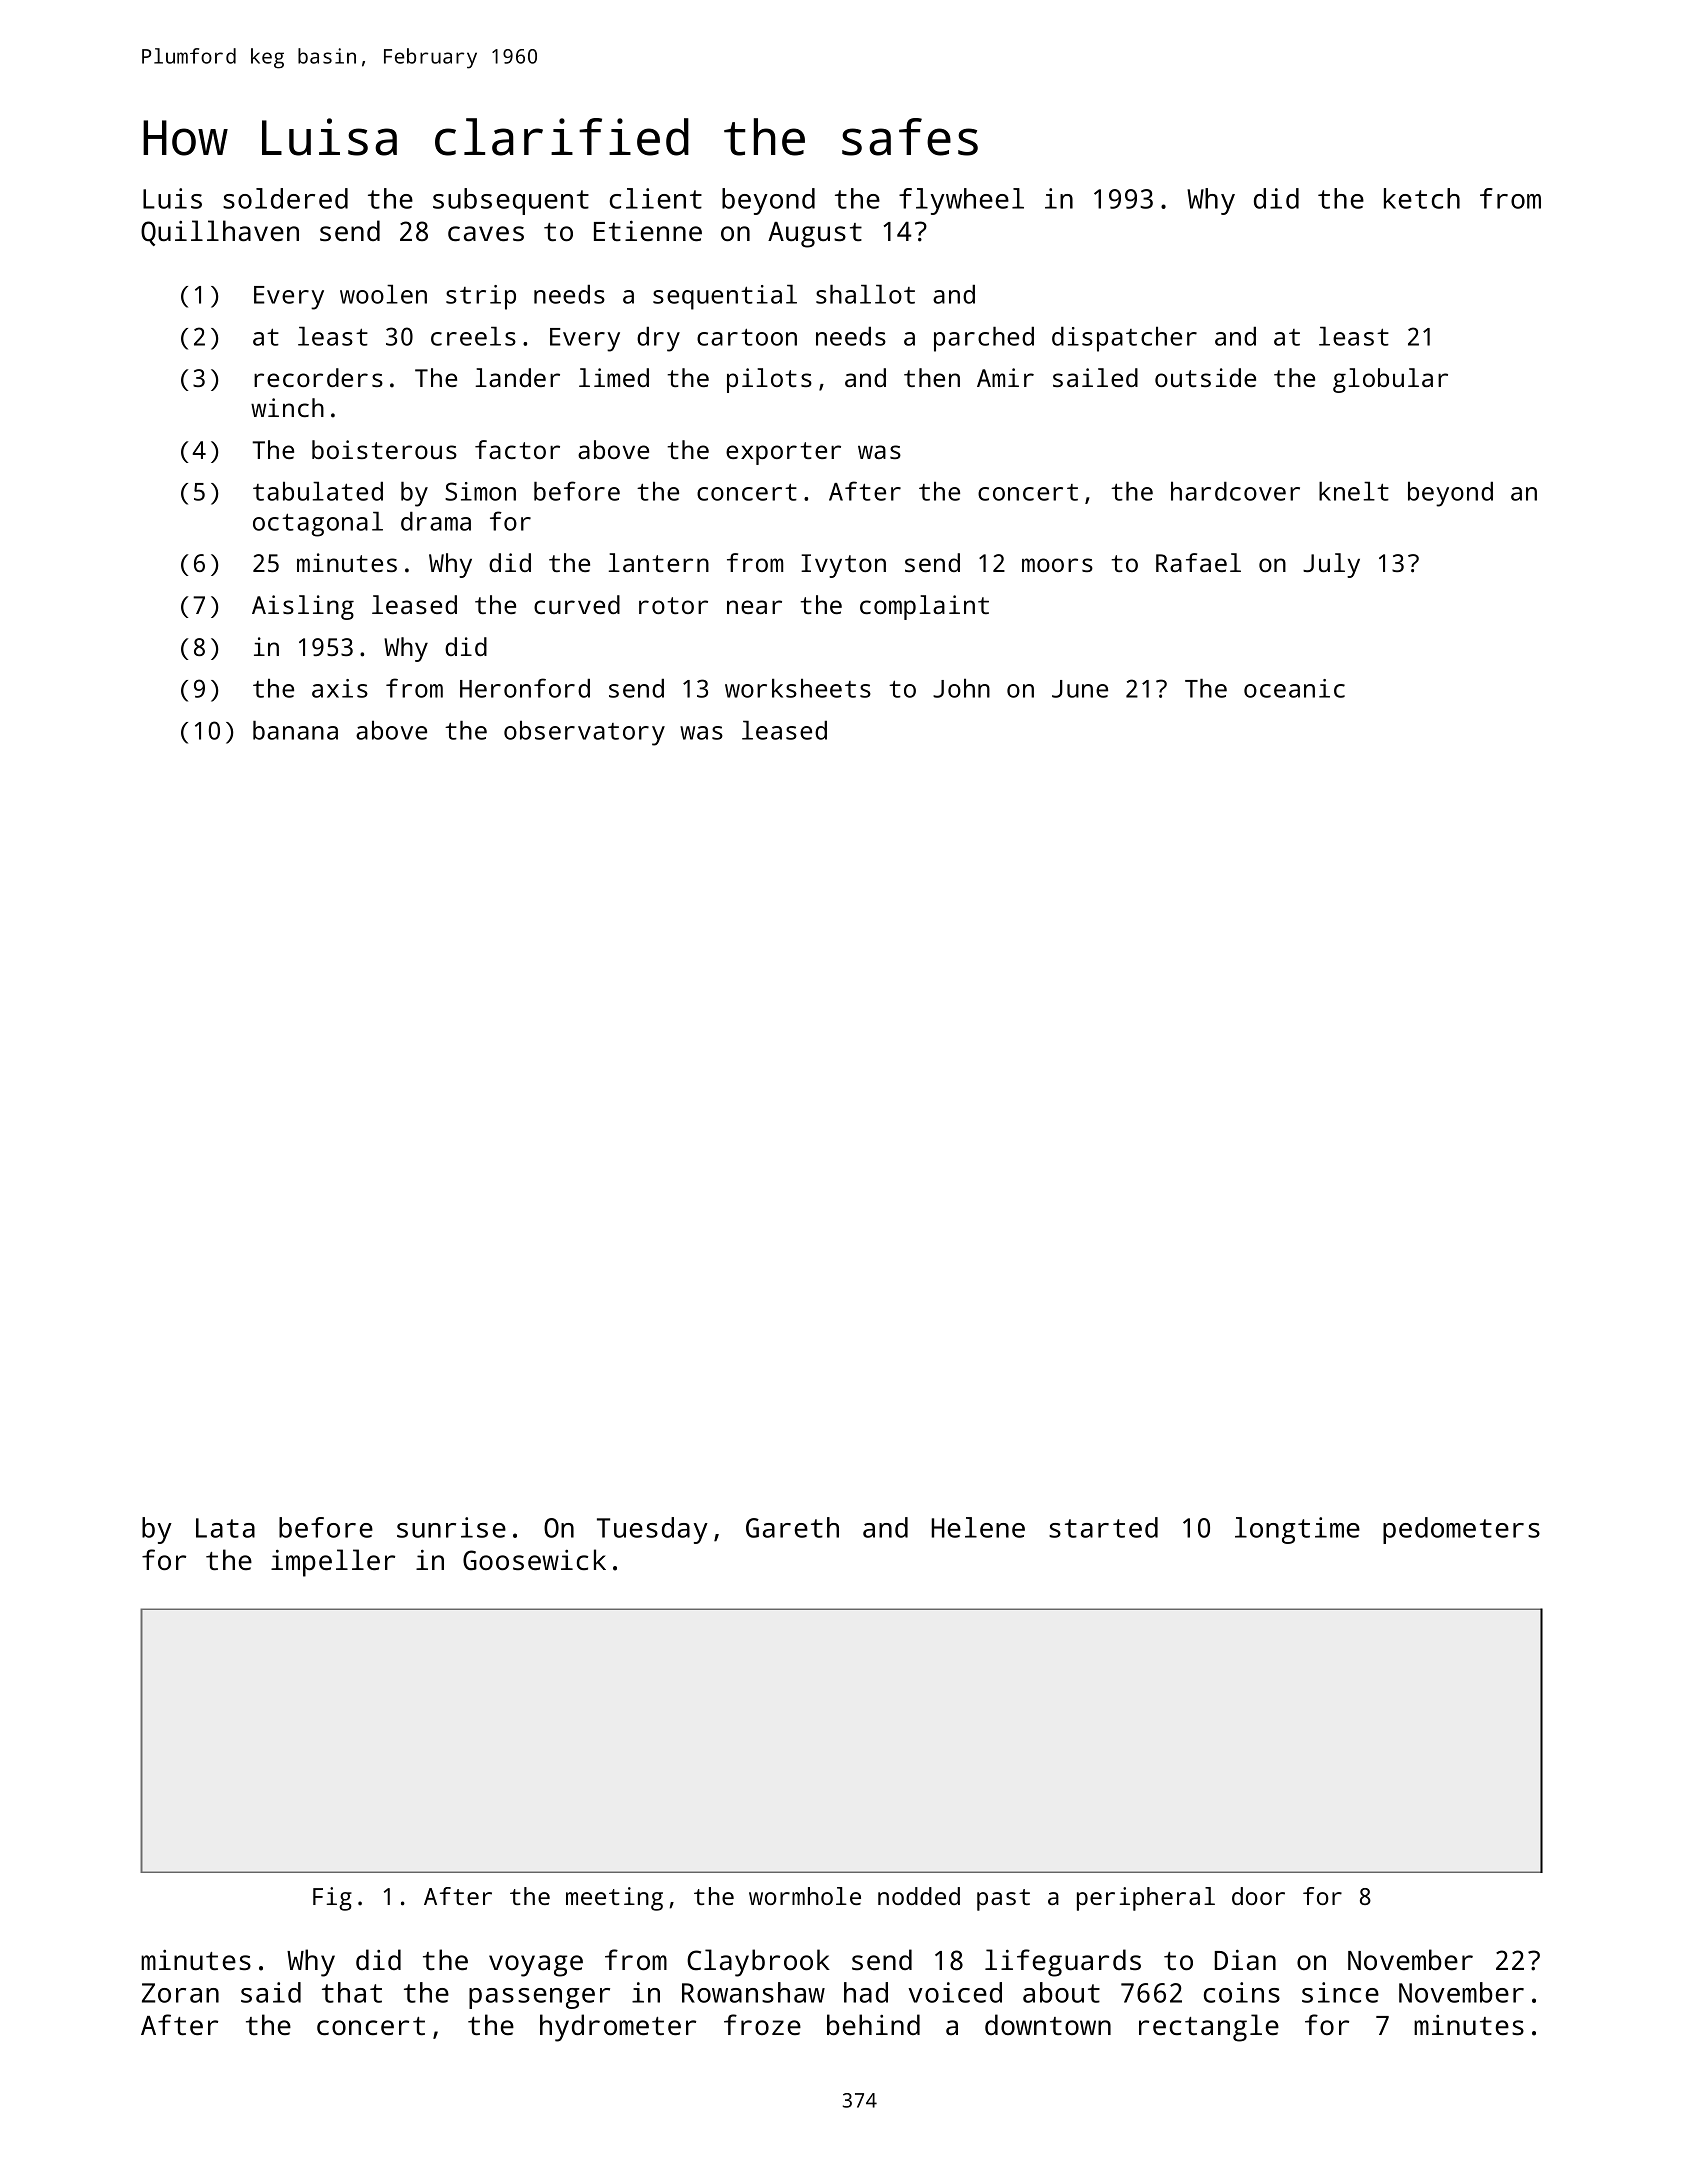  Describe the element at coordinates (1422, 198) in the image. I see `ketch` at that location.
